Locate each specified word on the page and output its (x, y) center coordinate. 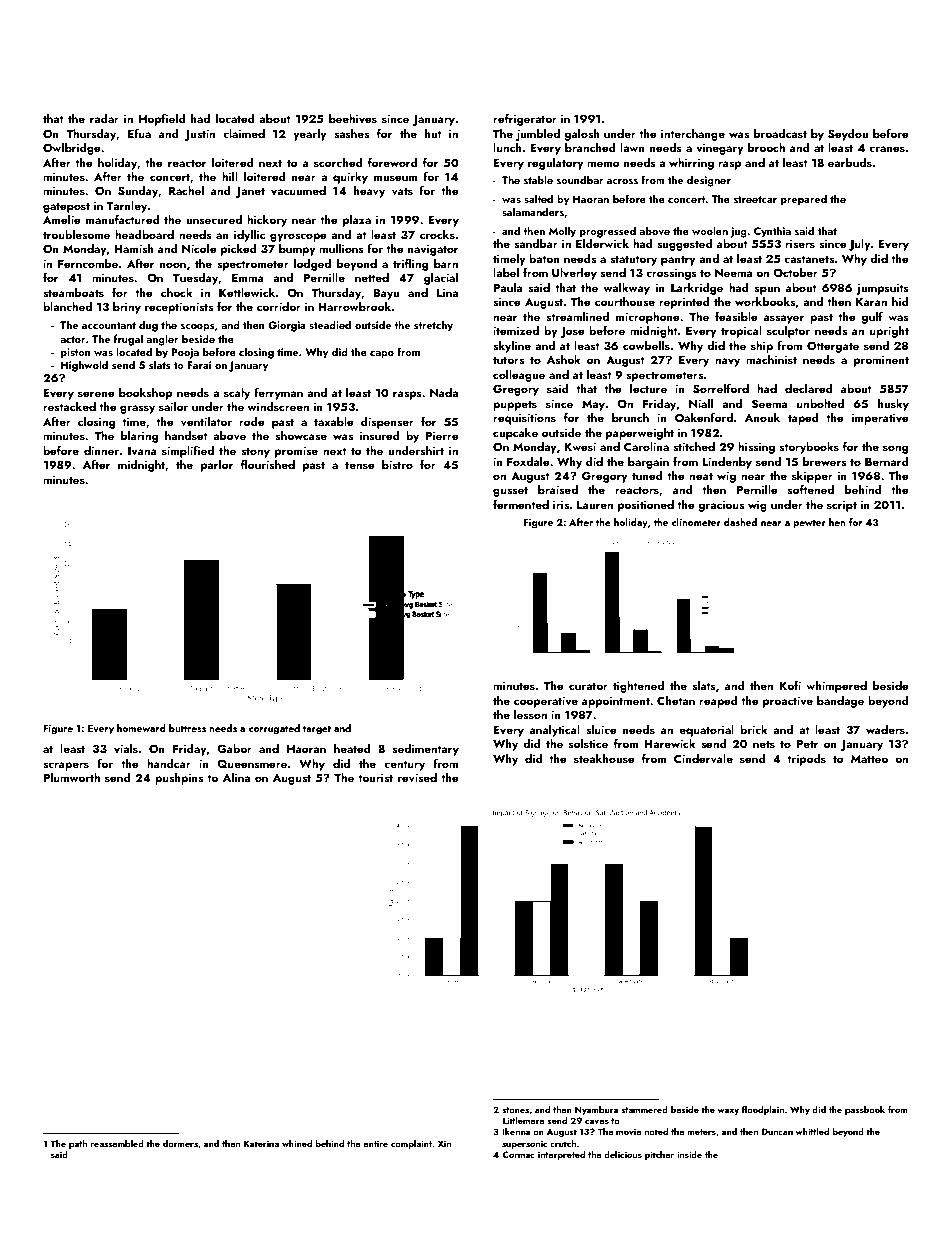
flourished (268, 464)
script (842, 506)
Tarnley (126, 207)
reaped (718, 702)
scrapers (66, 766)
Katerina (261, 1143)
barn (446, 263)
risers (800, 243)
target (317, 730)
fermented (521, 504)
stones (515, 1110)
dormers (180, 1143)
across (622, 181)
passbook (865, 1110)
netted (372, 277)
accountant (109, 325)
